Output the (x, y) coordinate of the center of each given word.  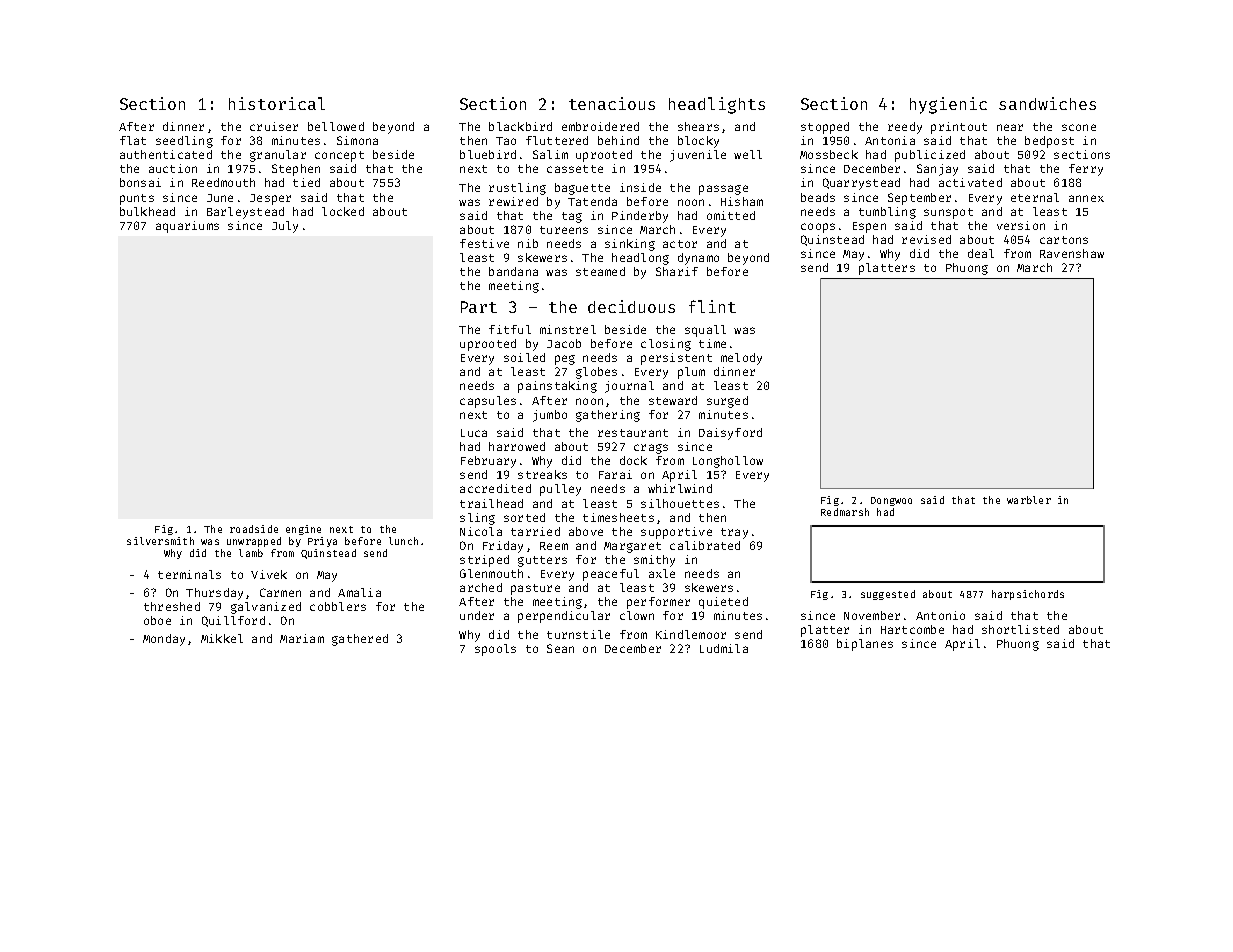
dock (633, 460)
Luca (474, 433)
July (285, 227)
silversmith (160, 541)
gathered (360, 640)
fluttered (557, 140)
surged (727, 402)
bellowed (336, 126)
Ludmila (724, 648)
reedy (905, 128)
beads (818, 197)
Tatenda (592, 201)
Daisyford (730, 434)
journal (629, 387)
